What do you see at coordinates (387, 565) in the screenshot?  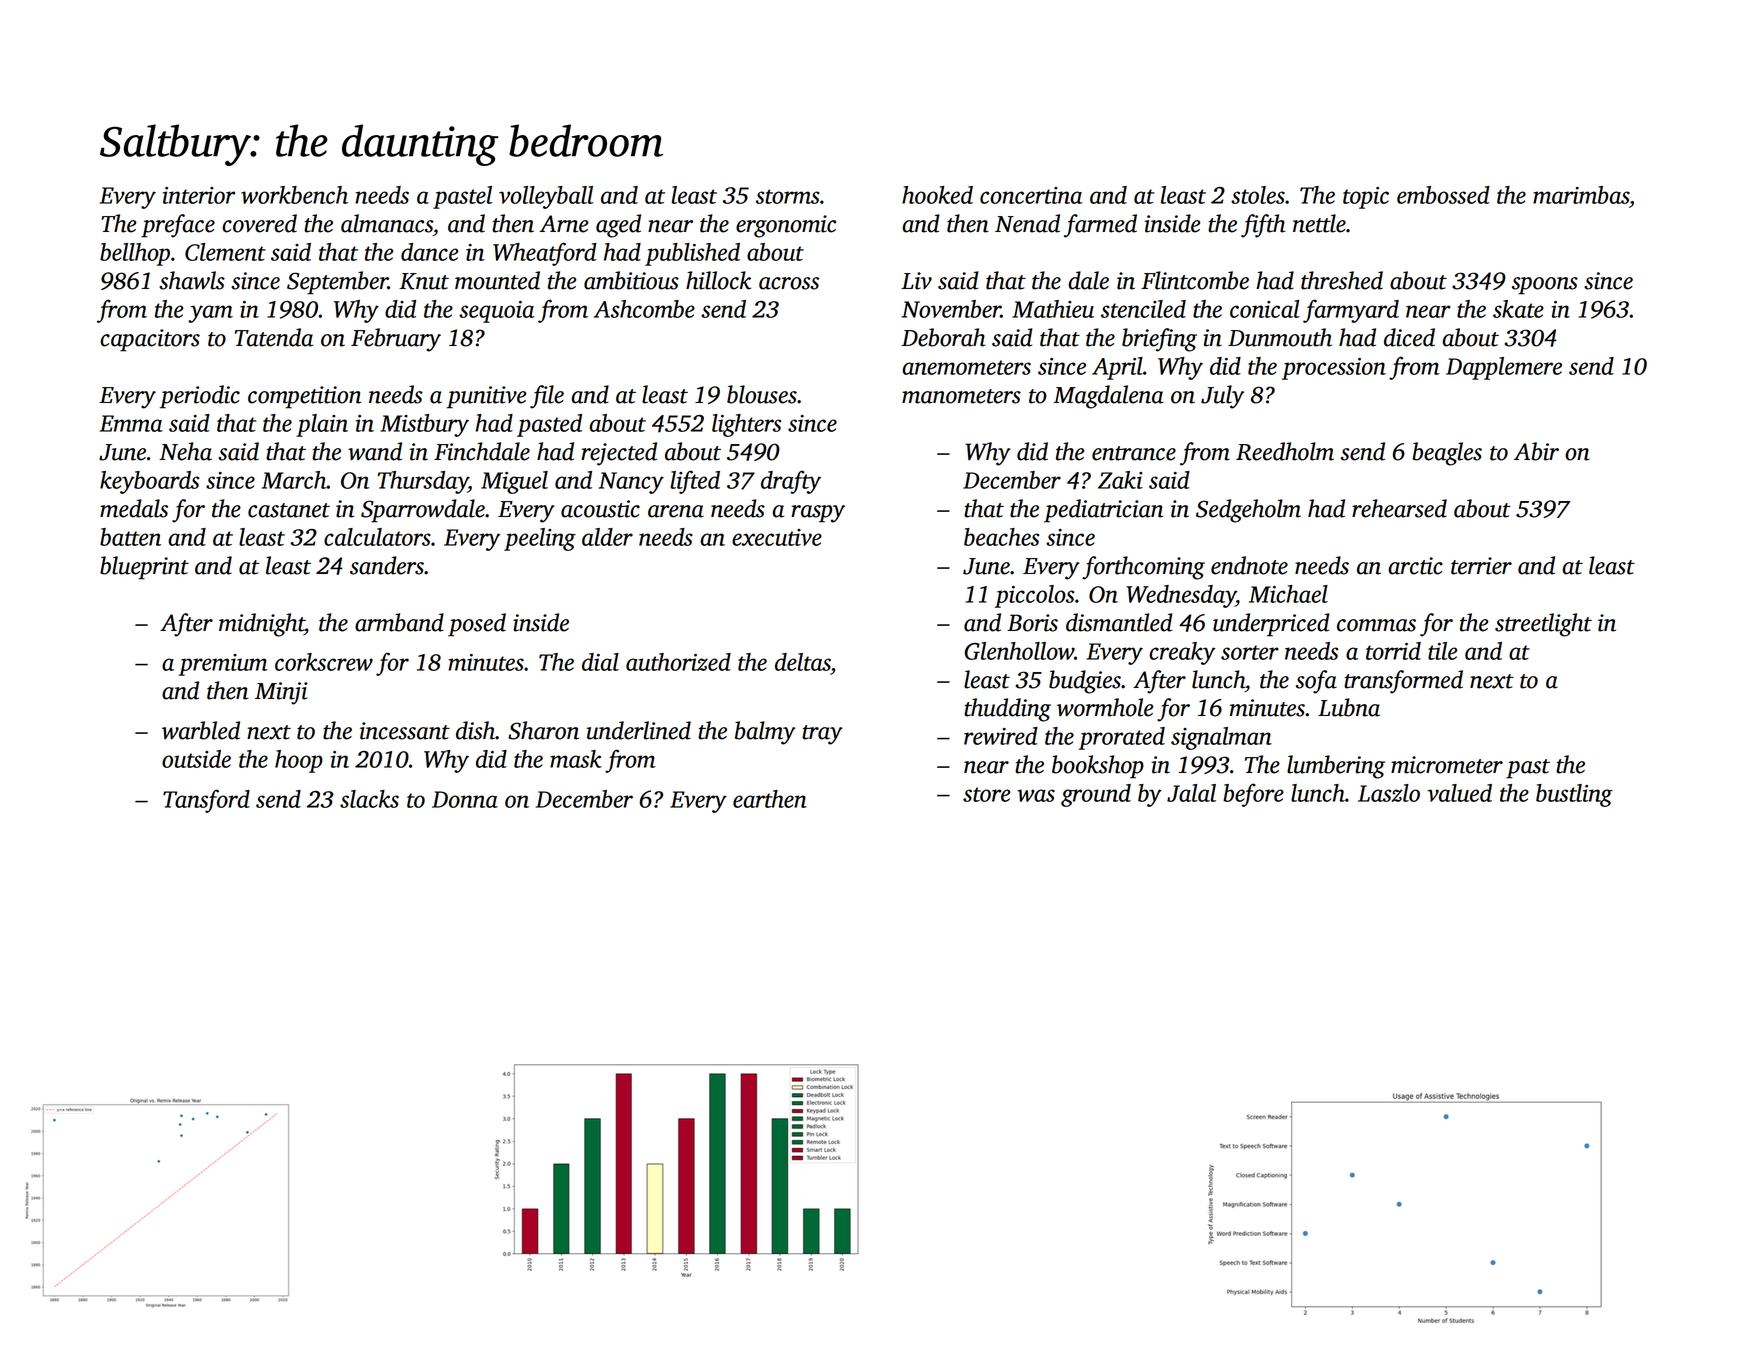 I see `sanders` at bounding box center [387, 565].
